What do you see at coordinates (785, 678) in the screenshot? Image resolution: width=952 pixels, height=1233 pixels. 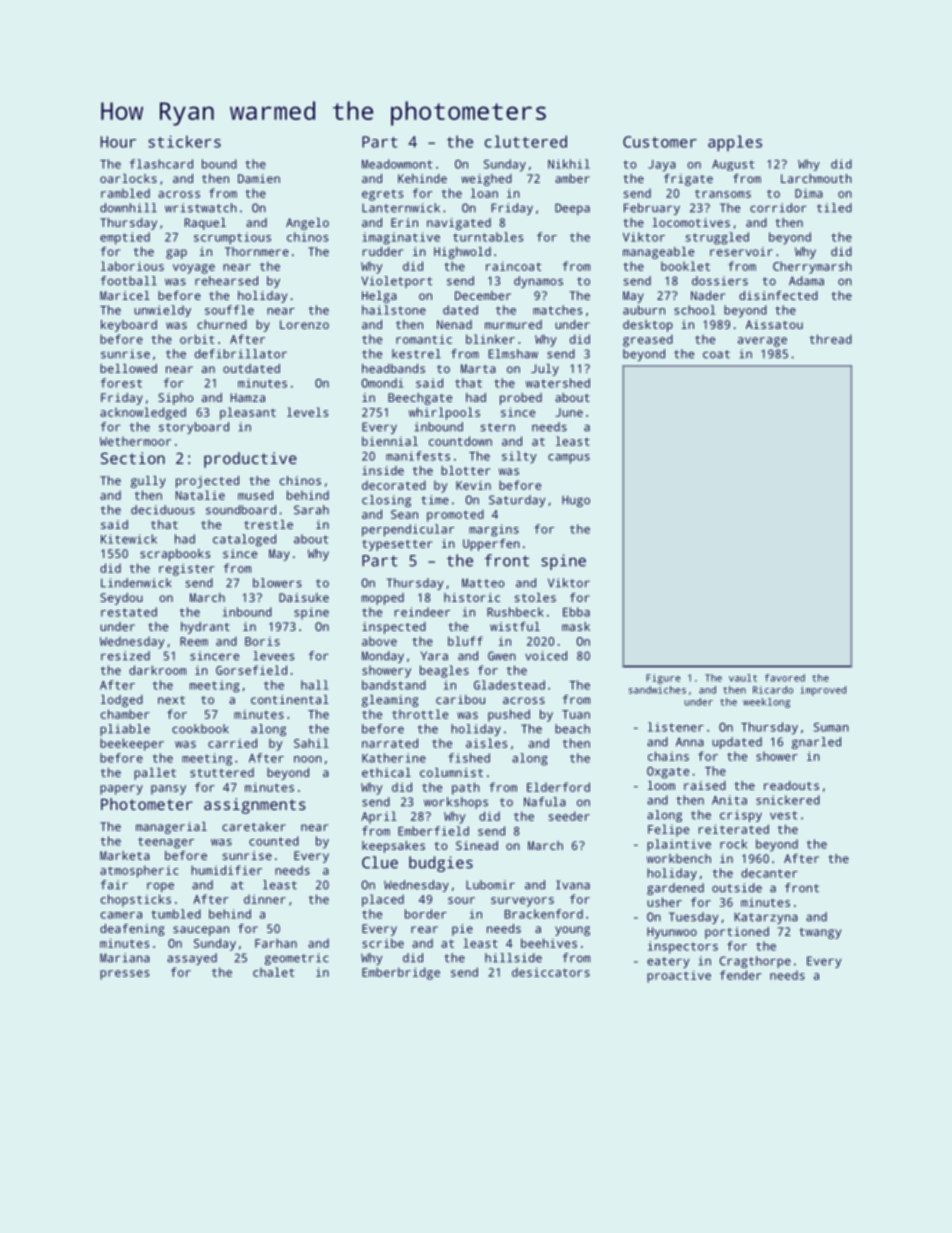 I see `favored` at bounding box center [785, 678].
